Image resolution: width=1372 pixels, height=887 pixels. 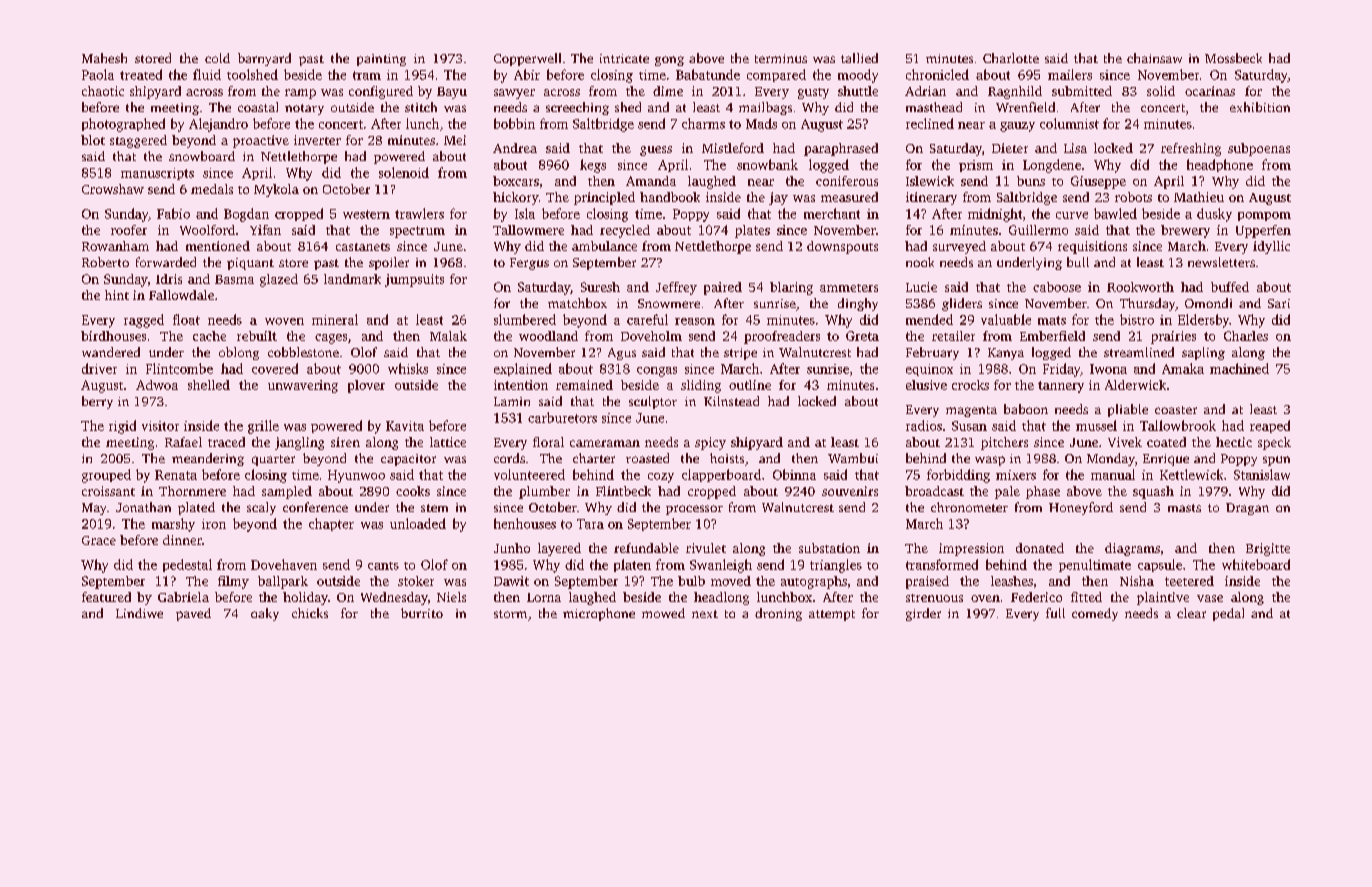 What do you see at coordinates (930, 181) in the screenshot?
I see `Islewick` at bounding box center [930, 181].
